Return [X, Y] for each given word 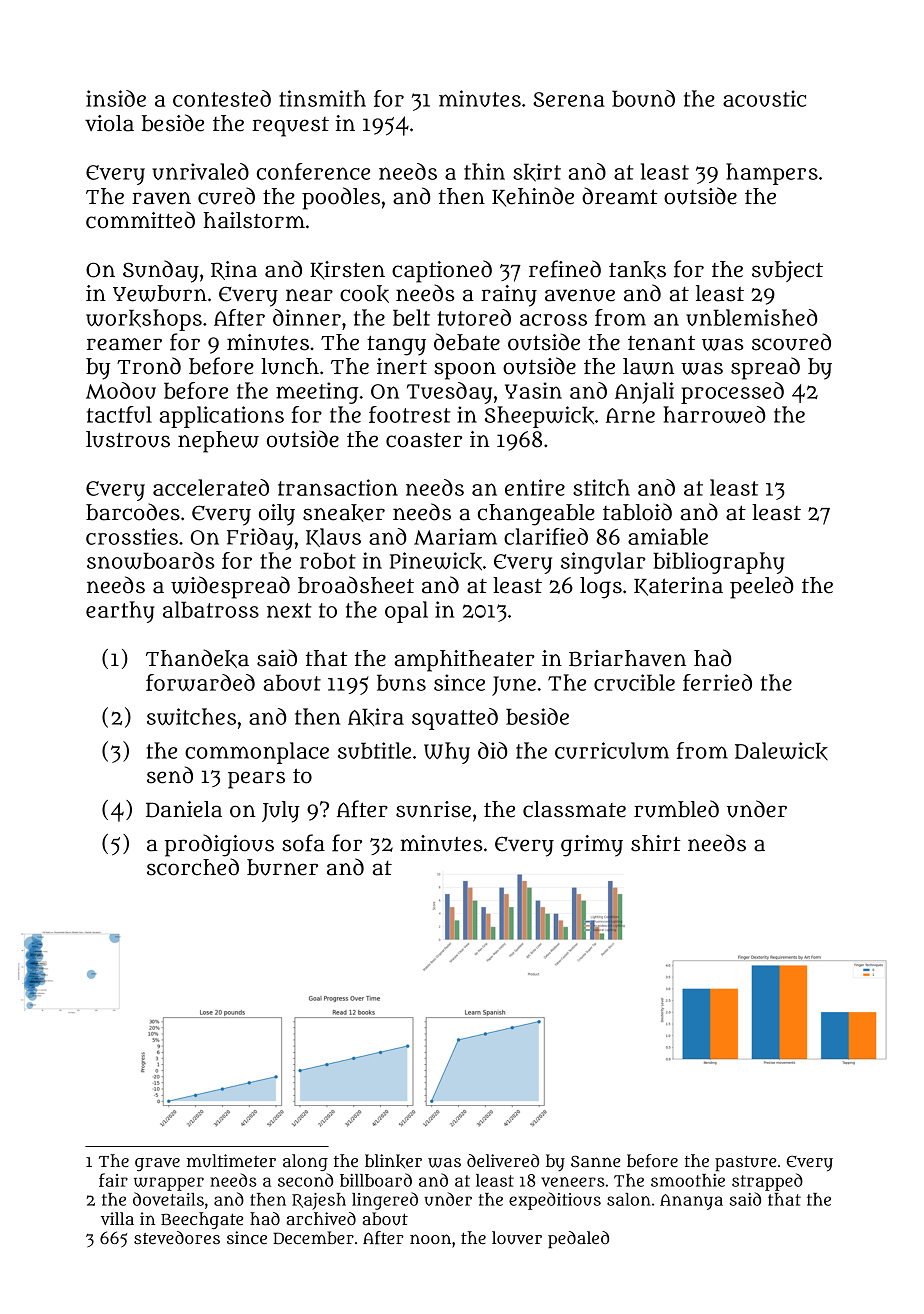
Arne [630, 415]
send [170, 775]
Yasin [533, 390]
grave [157, 1164]
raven [161, 198]
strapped [767, 1182]
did [493, 750]
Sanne [596, 1161]
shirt [655, 843]
